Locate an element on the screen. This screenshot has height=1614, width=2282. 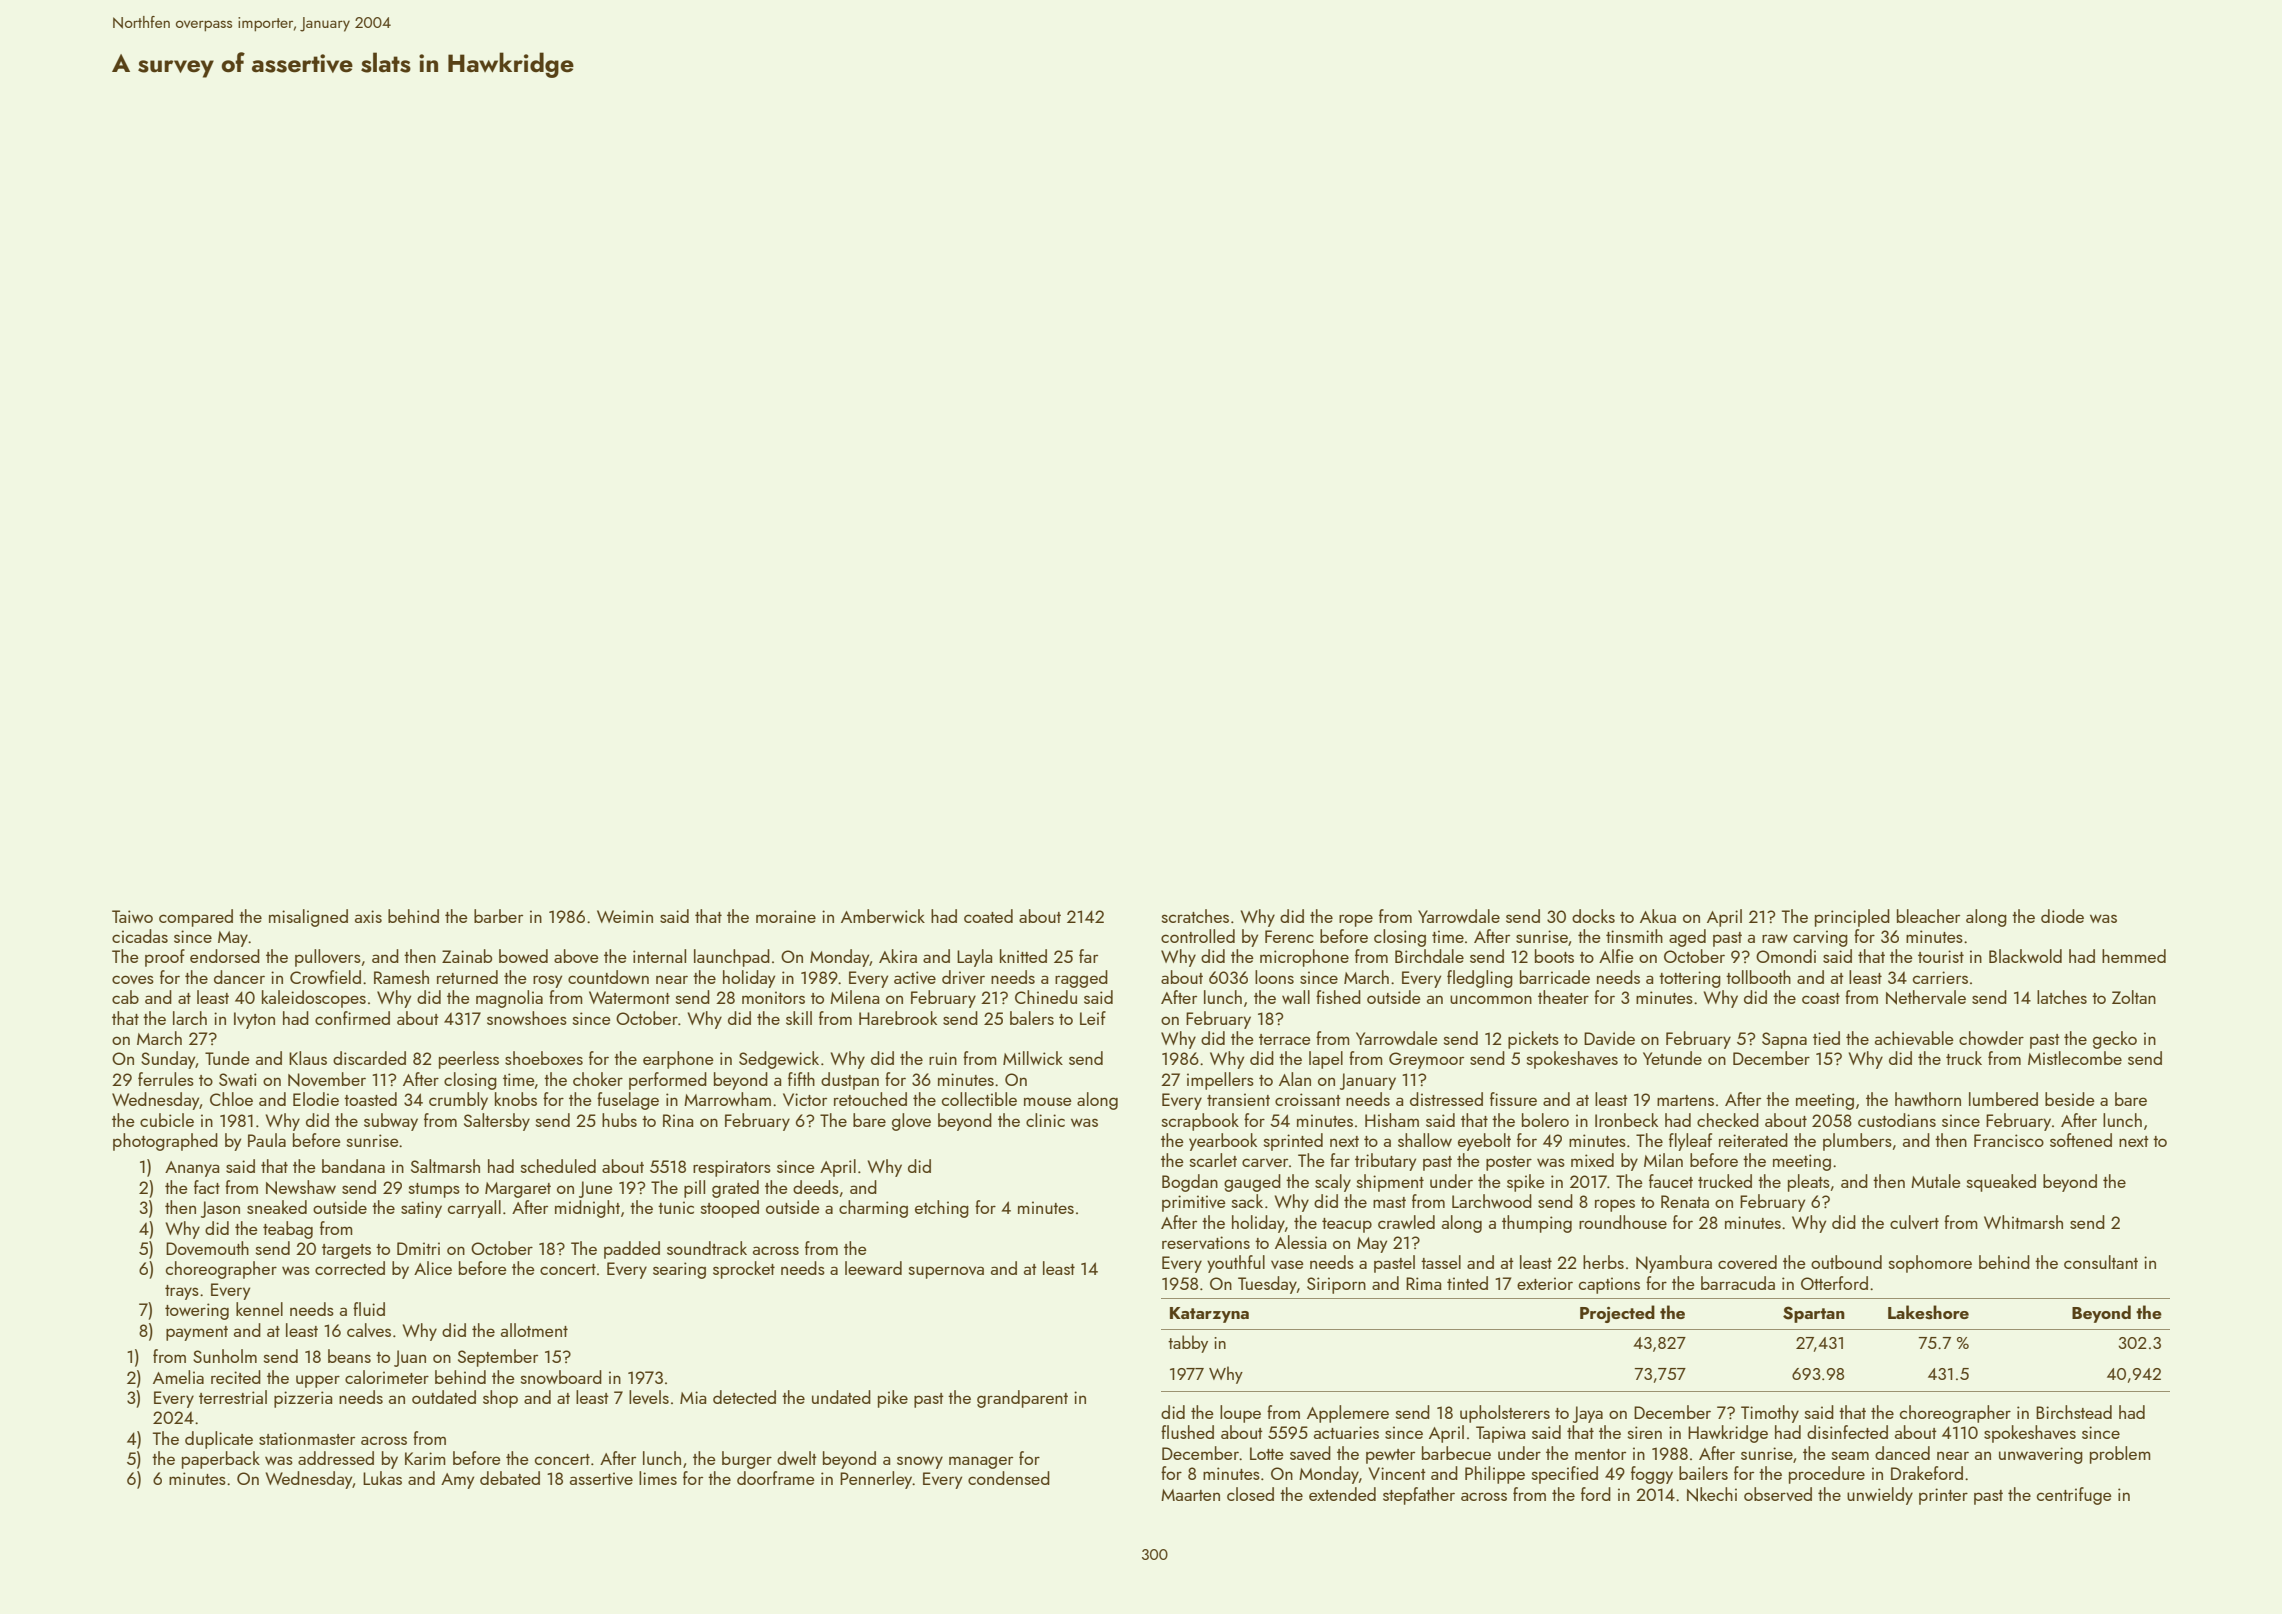
siren is located at coordinates (1645, 1432).
